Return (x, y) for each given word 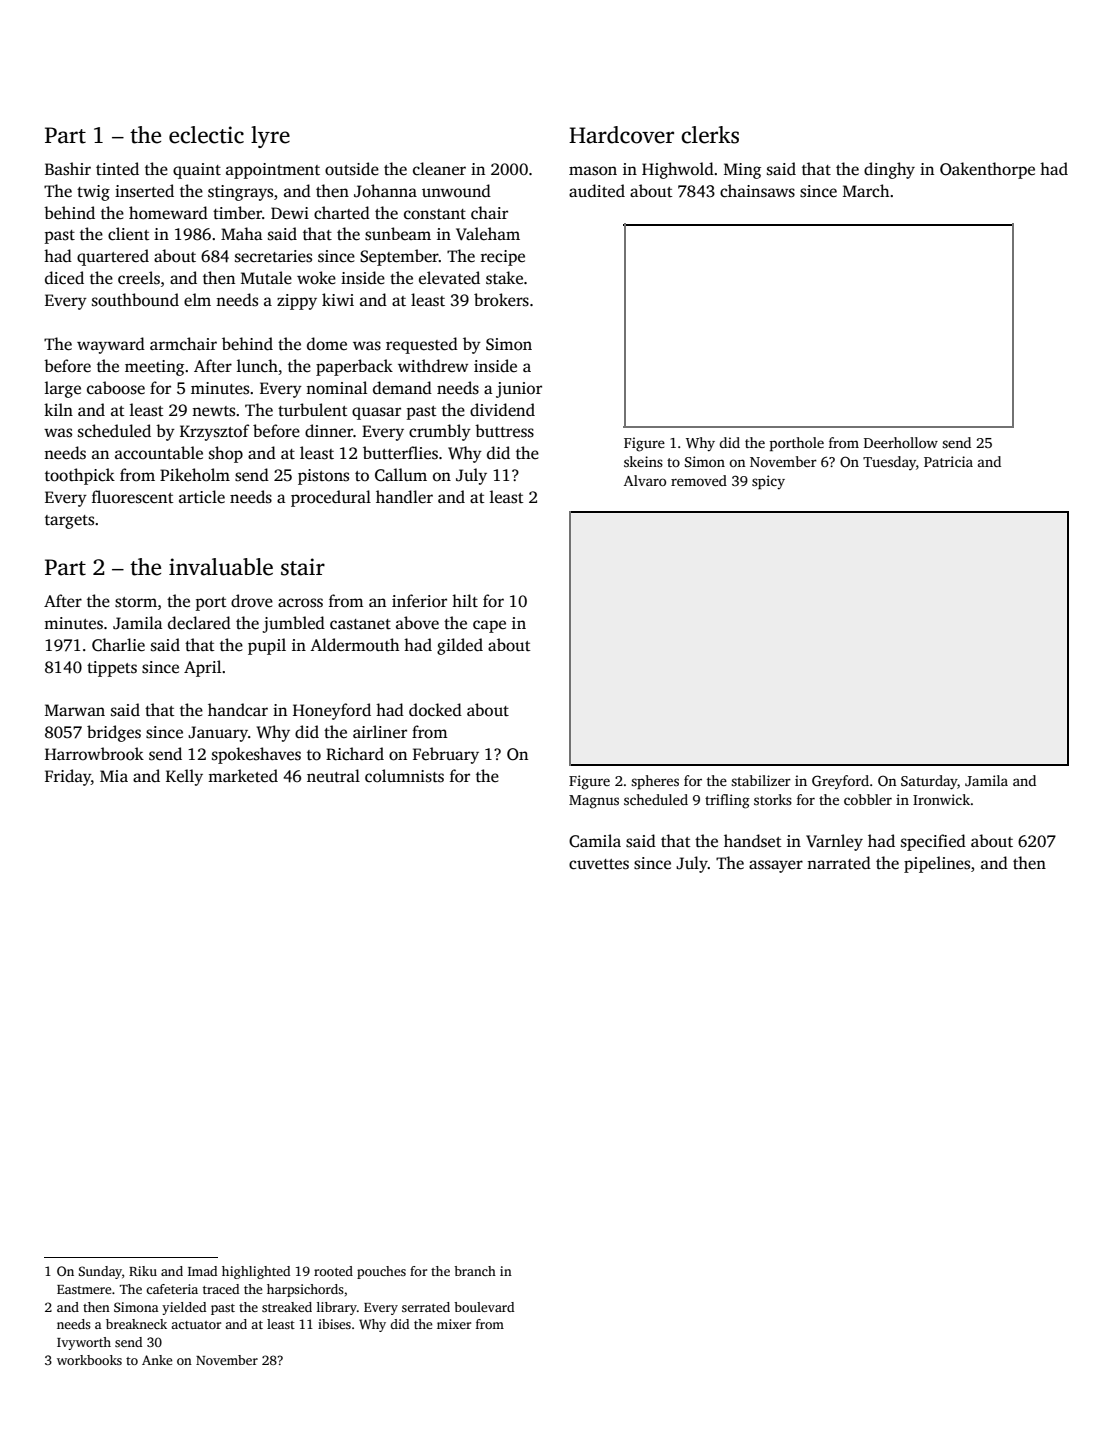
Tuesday (889, 463)
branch (475, 1271)
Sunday (100, 1272)
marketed (243, 776)
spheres (655, 782)
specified (933, 842)
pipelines (937, 864)
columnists (404, 776)
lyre (270, 137)
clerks (710, 135)
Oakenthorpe (987, 170)
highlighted (256, 1272)
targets (69, 522)
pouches (381, 1272)
